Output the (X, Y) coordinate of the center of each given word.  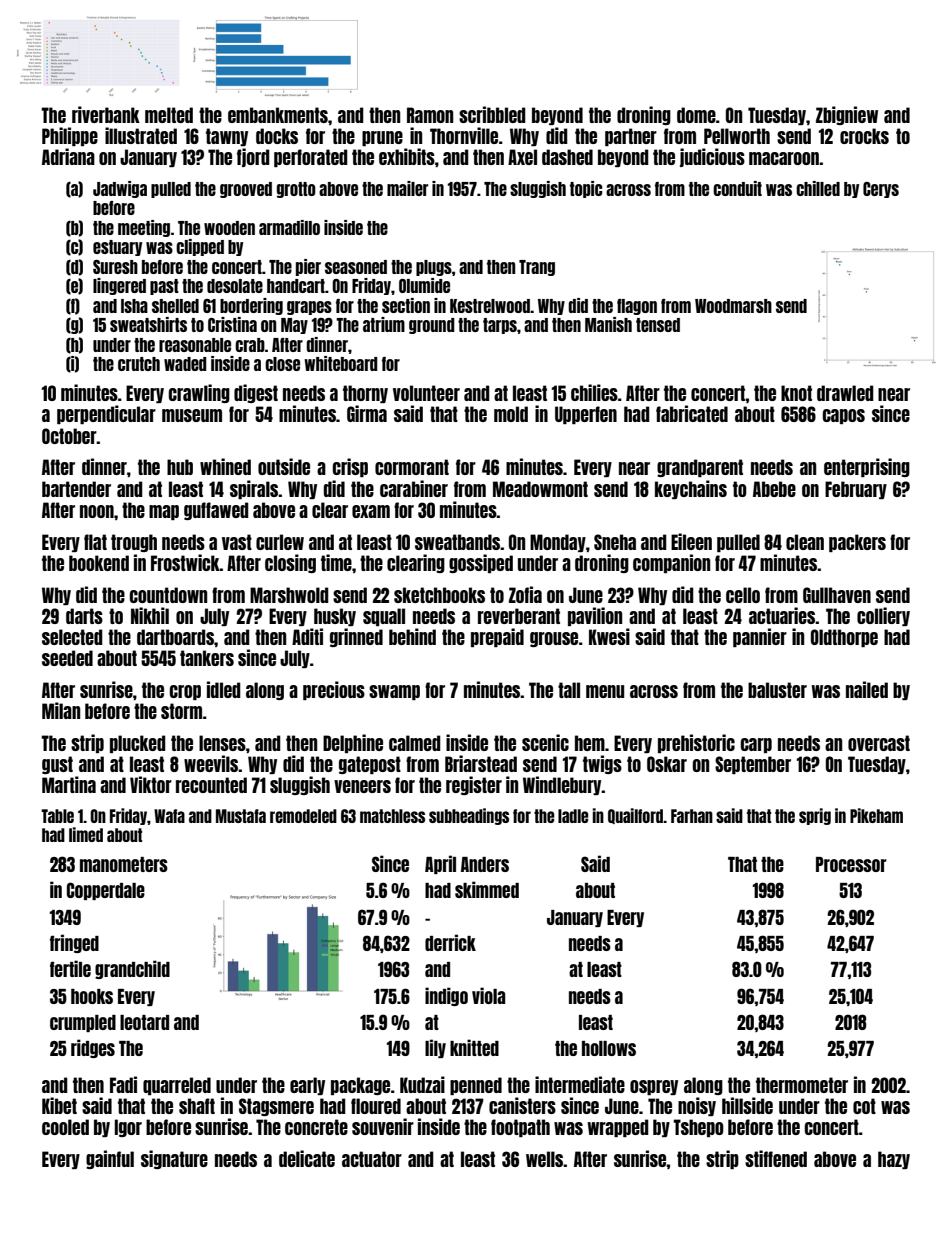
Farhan (692, 816)
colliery (883, 616)
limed (86, 834)
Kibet (59, 1105)
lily (435, 1048)
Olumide (424, 285)
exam (371, 511)
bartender (76, 489)
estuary (117, 248)
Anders (485, 864)
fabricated (692, 413)
